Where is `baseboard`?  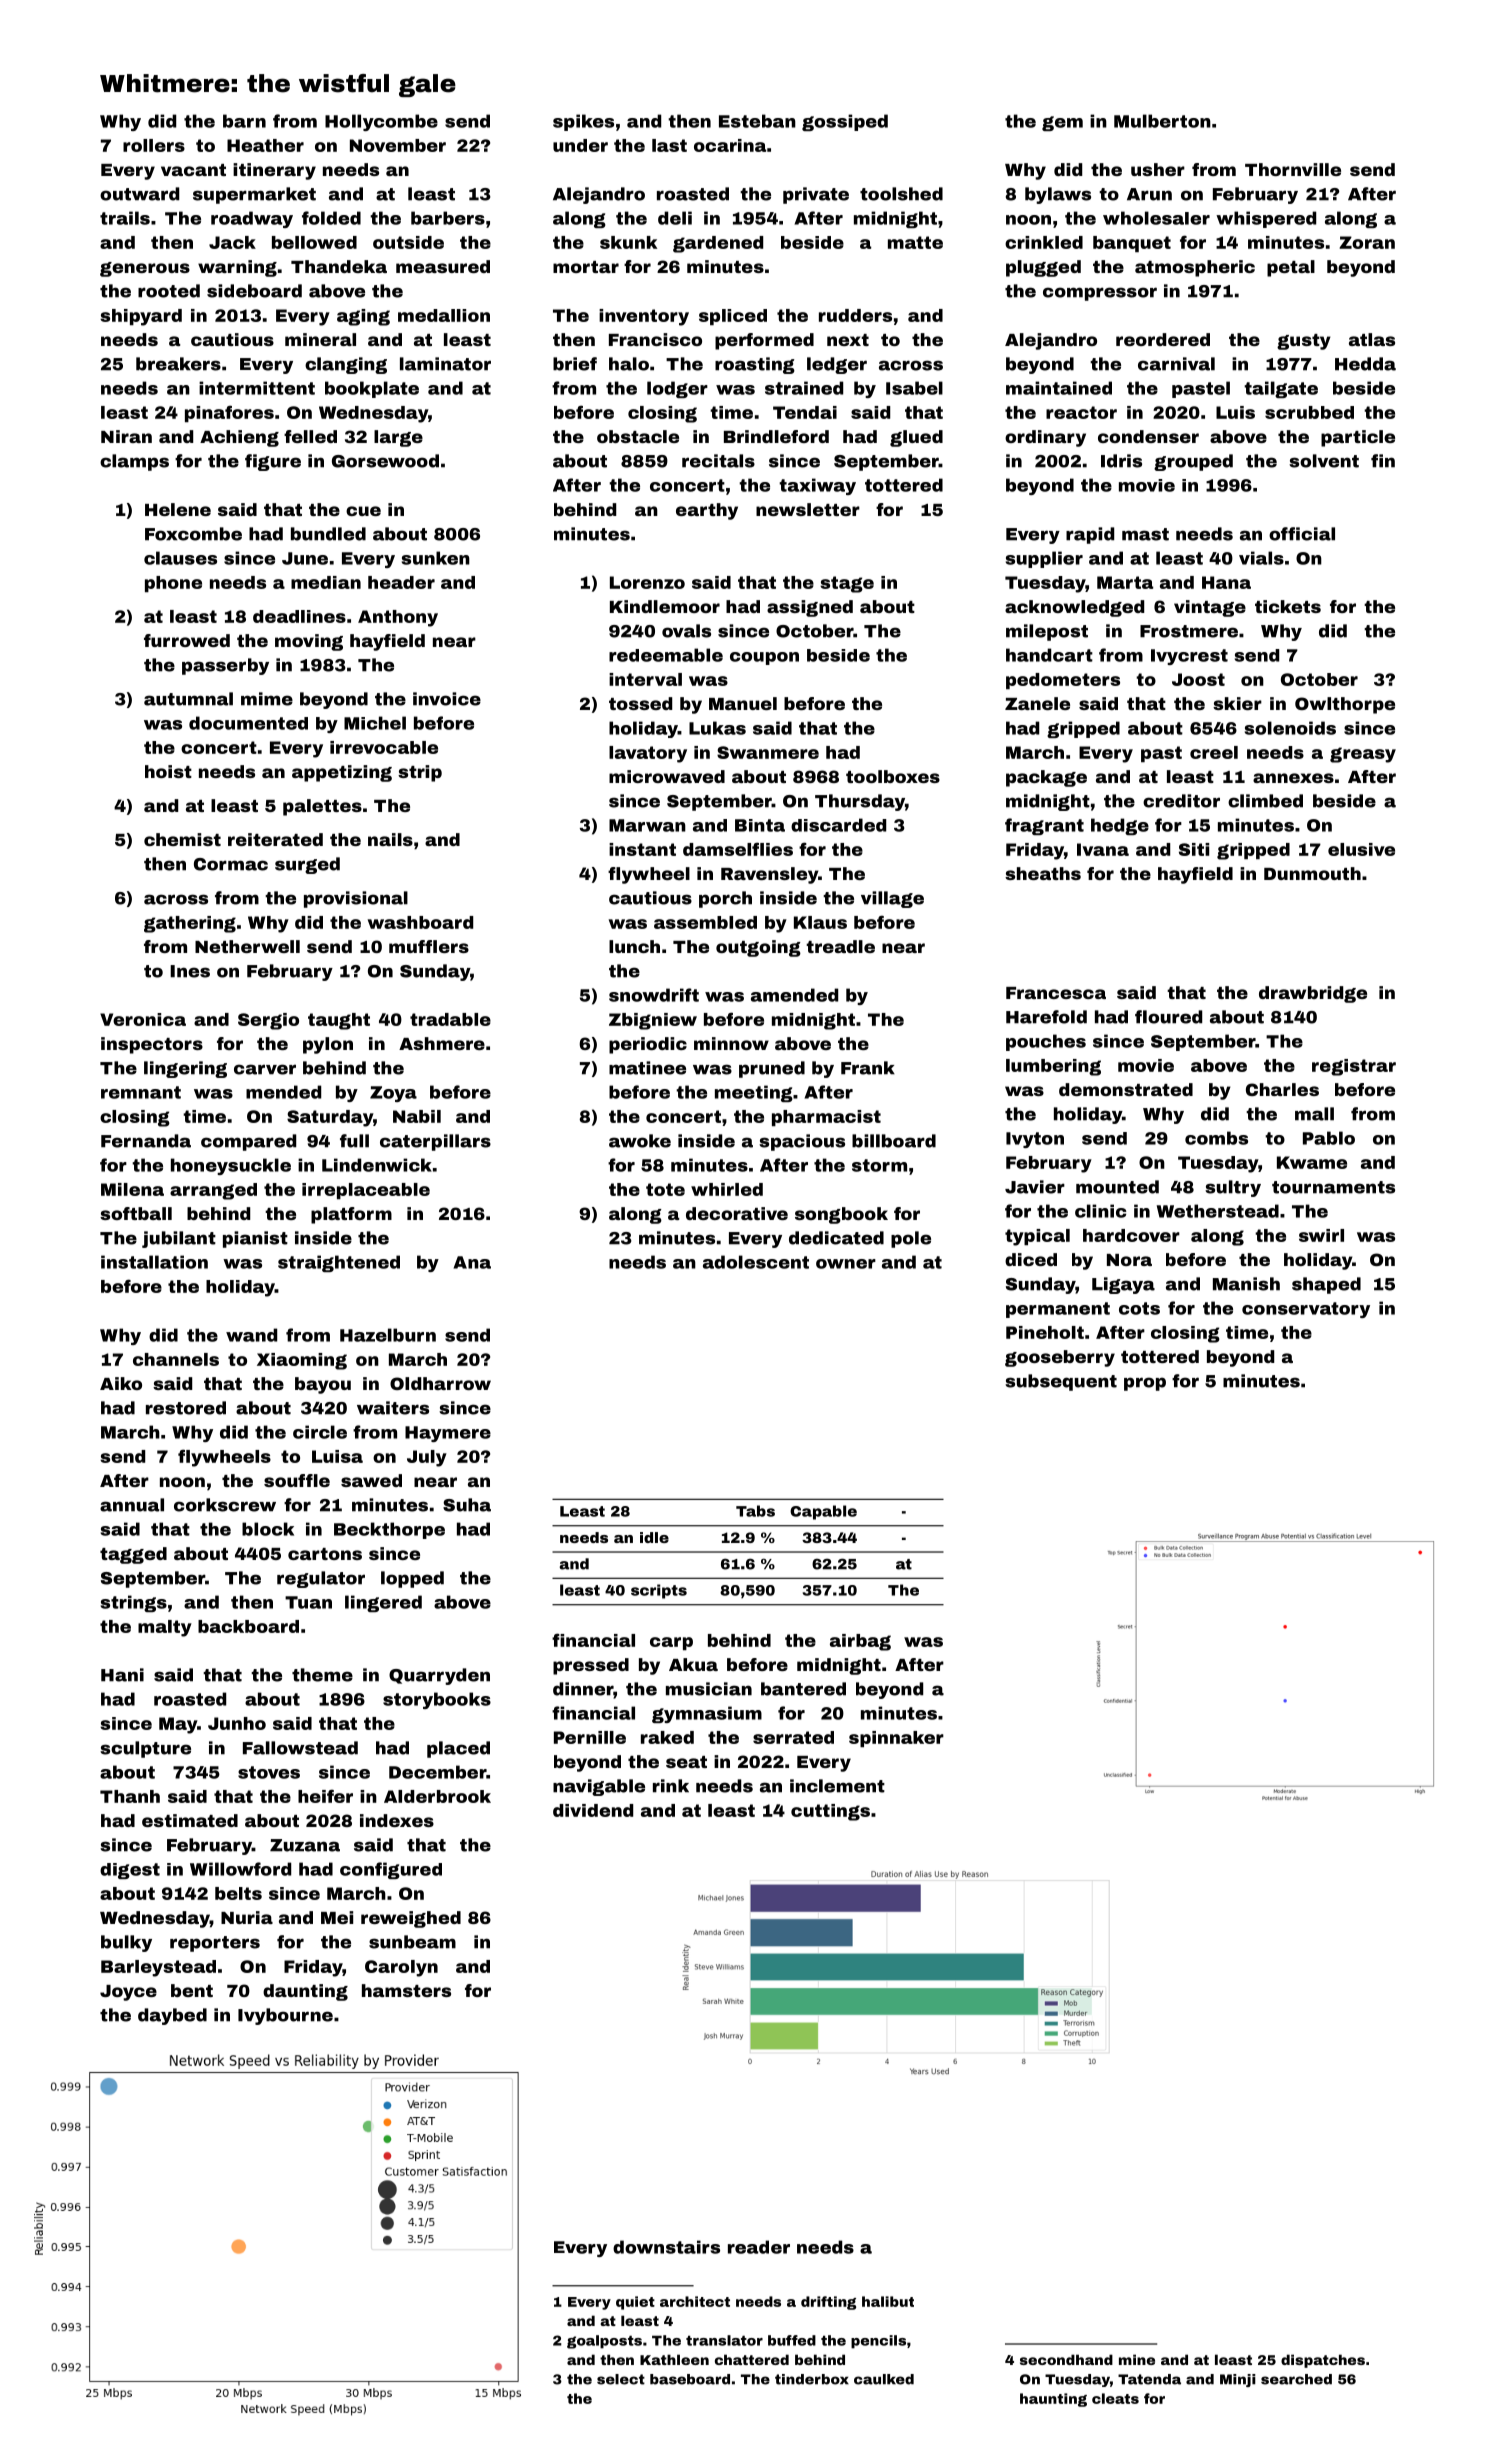
baseboard is located at coordinates (690, 2379).
